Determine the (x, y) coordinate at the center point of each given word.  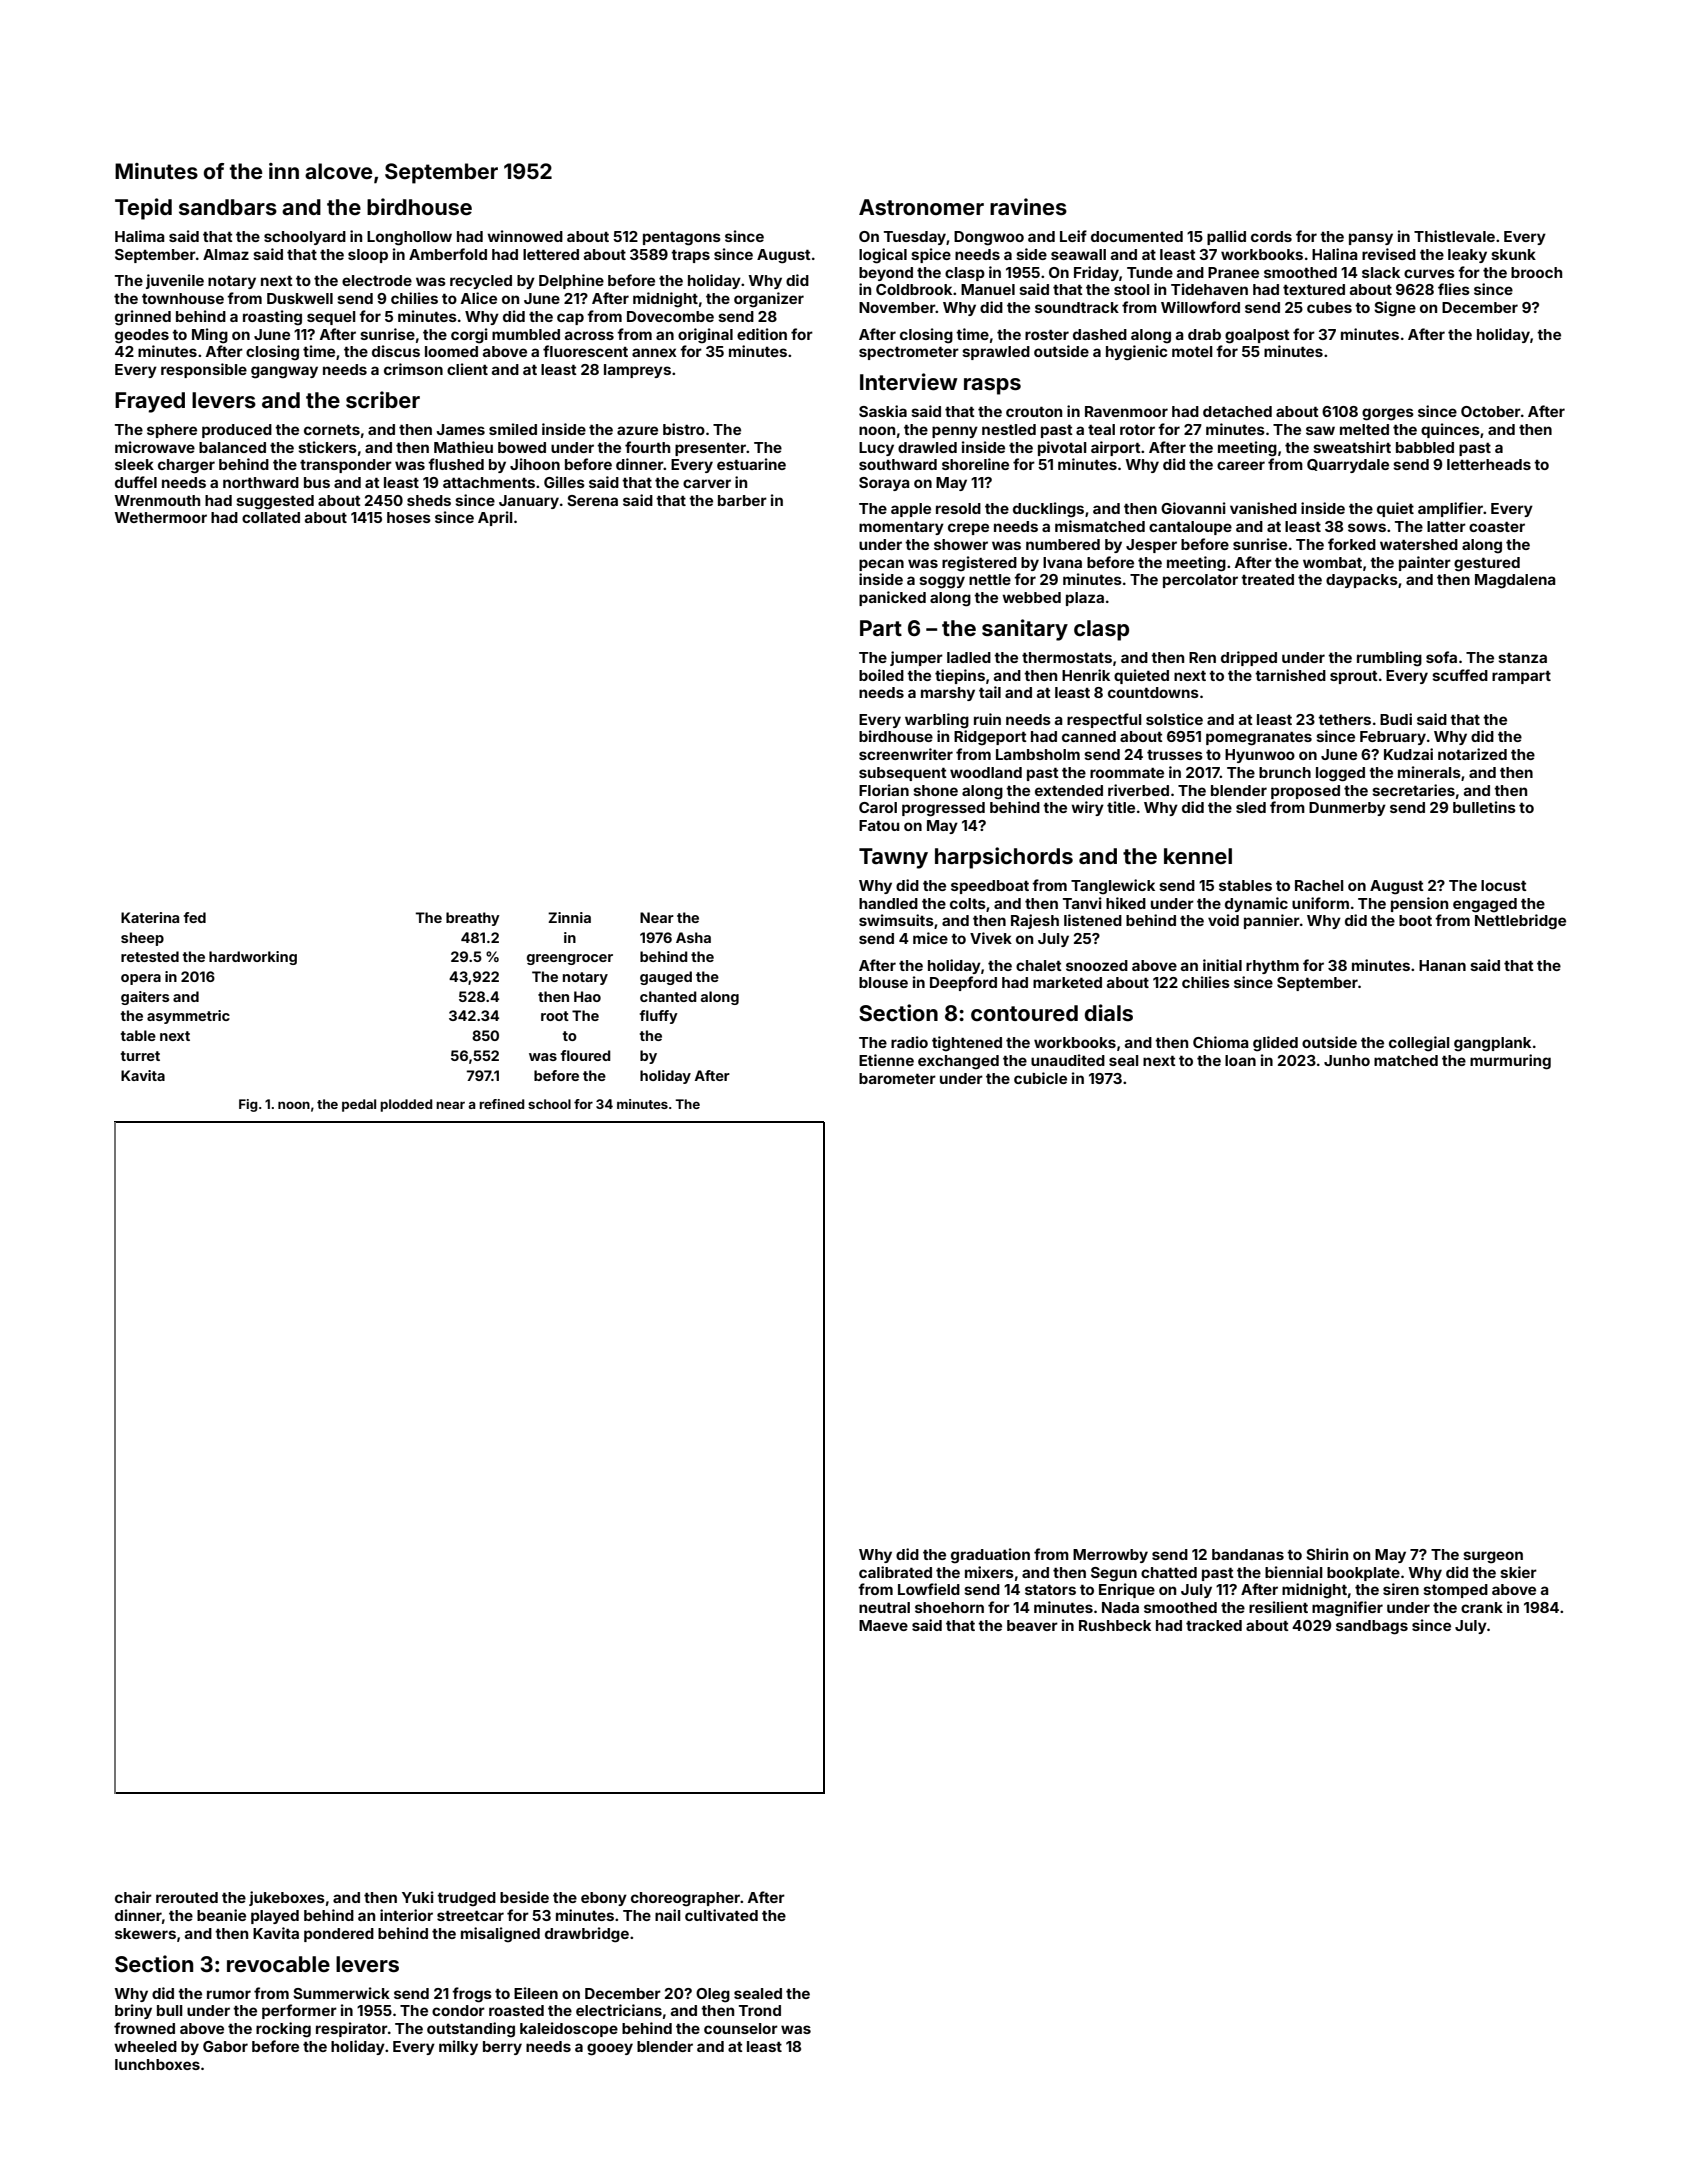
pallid (1226, 237)
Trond (760, 2010)
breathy (473, 919)
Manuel (988, 289)
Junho (1347, 1060)
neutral (884, 1607)
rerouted (187, 1897)
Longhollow (409, 238)
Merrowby (1110, 1556)
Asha (693, 937)
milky (458, 2047)
